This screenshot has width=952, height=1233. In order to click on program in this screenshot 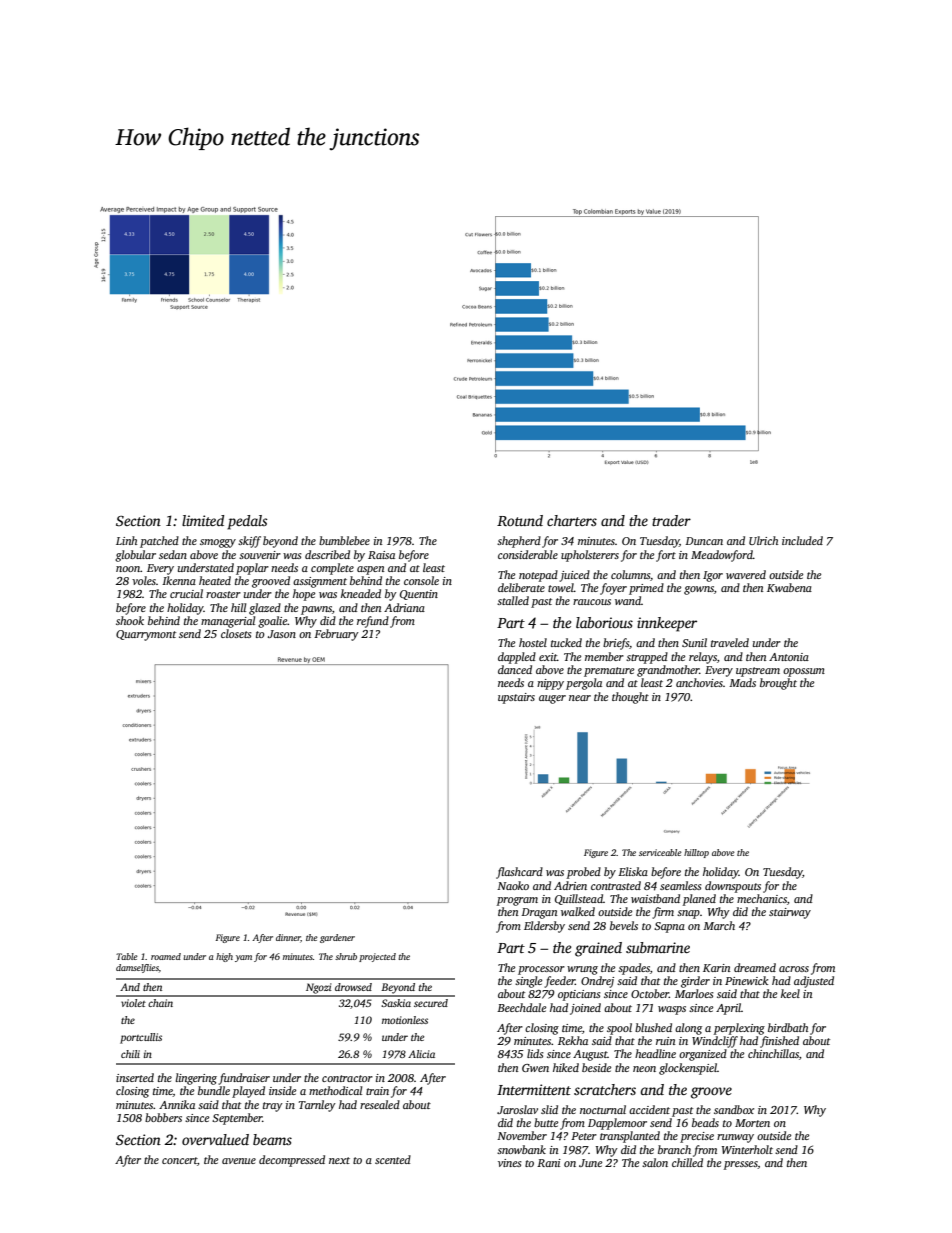, I will do `click(517, 901)`.
